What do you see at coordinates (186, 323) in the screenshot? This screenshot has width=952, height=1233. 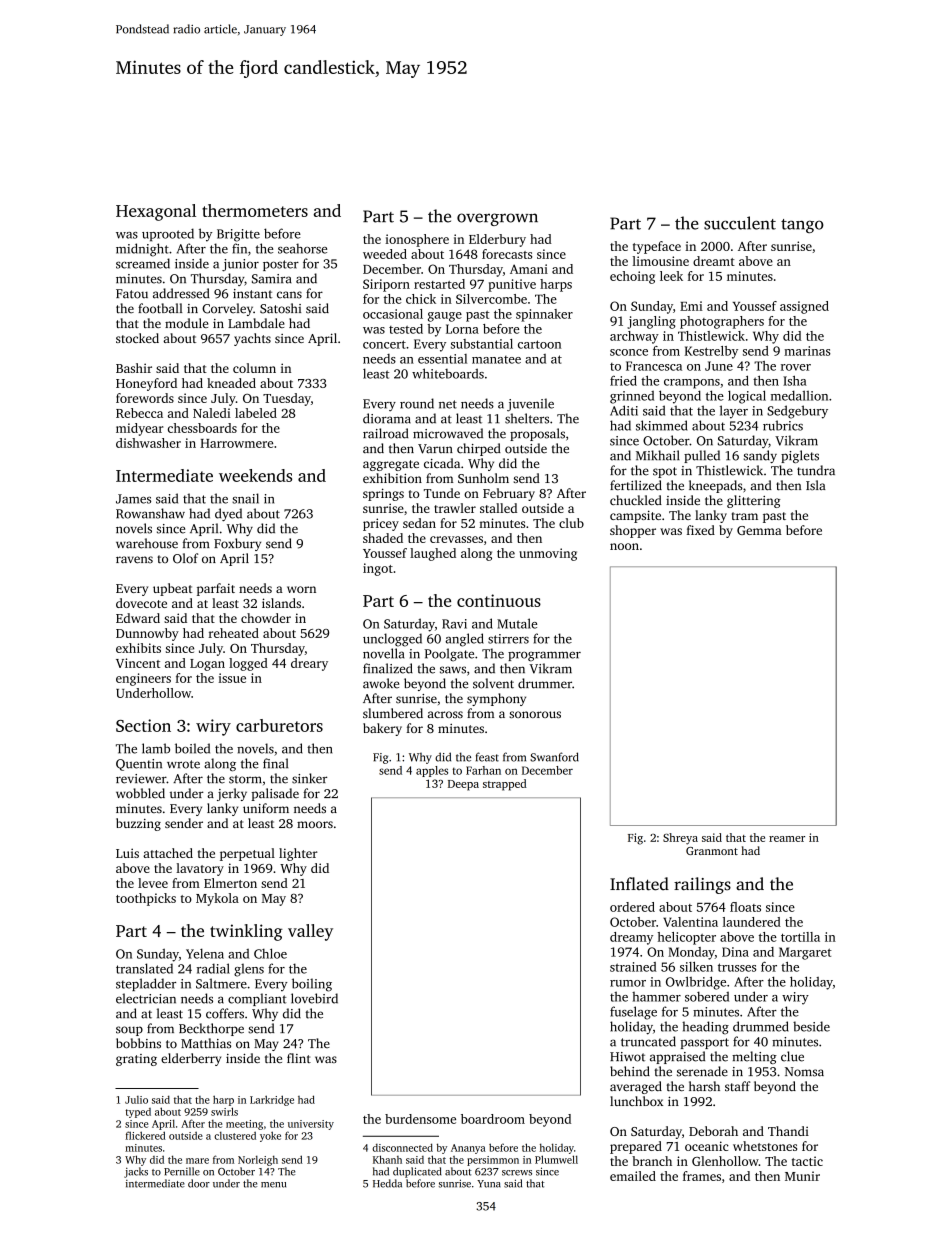 I see `module` at bounding box center [186, 323].
